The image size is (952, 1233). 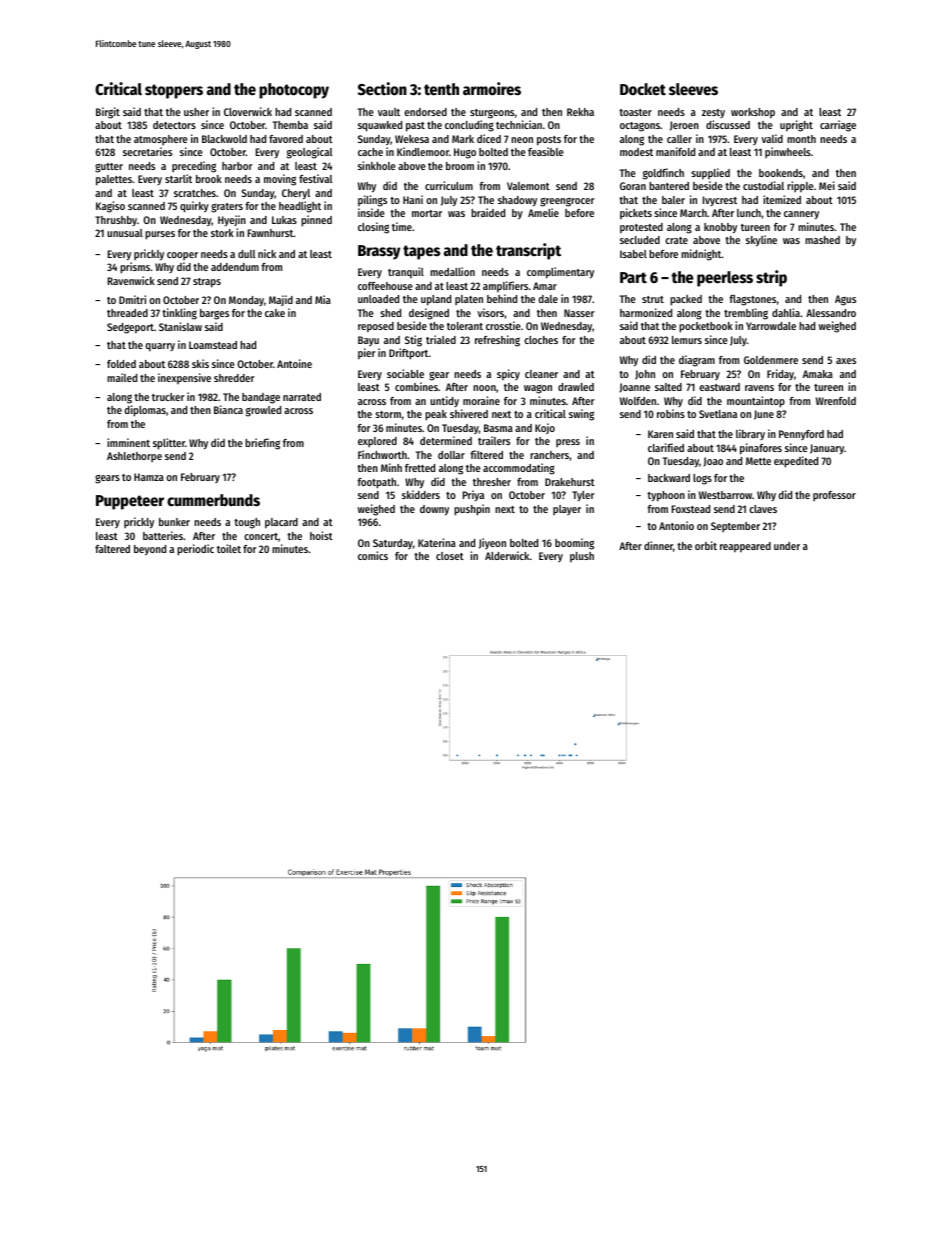 I want to click on trailers, so click(x=494, y=440).
